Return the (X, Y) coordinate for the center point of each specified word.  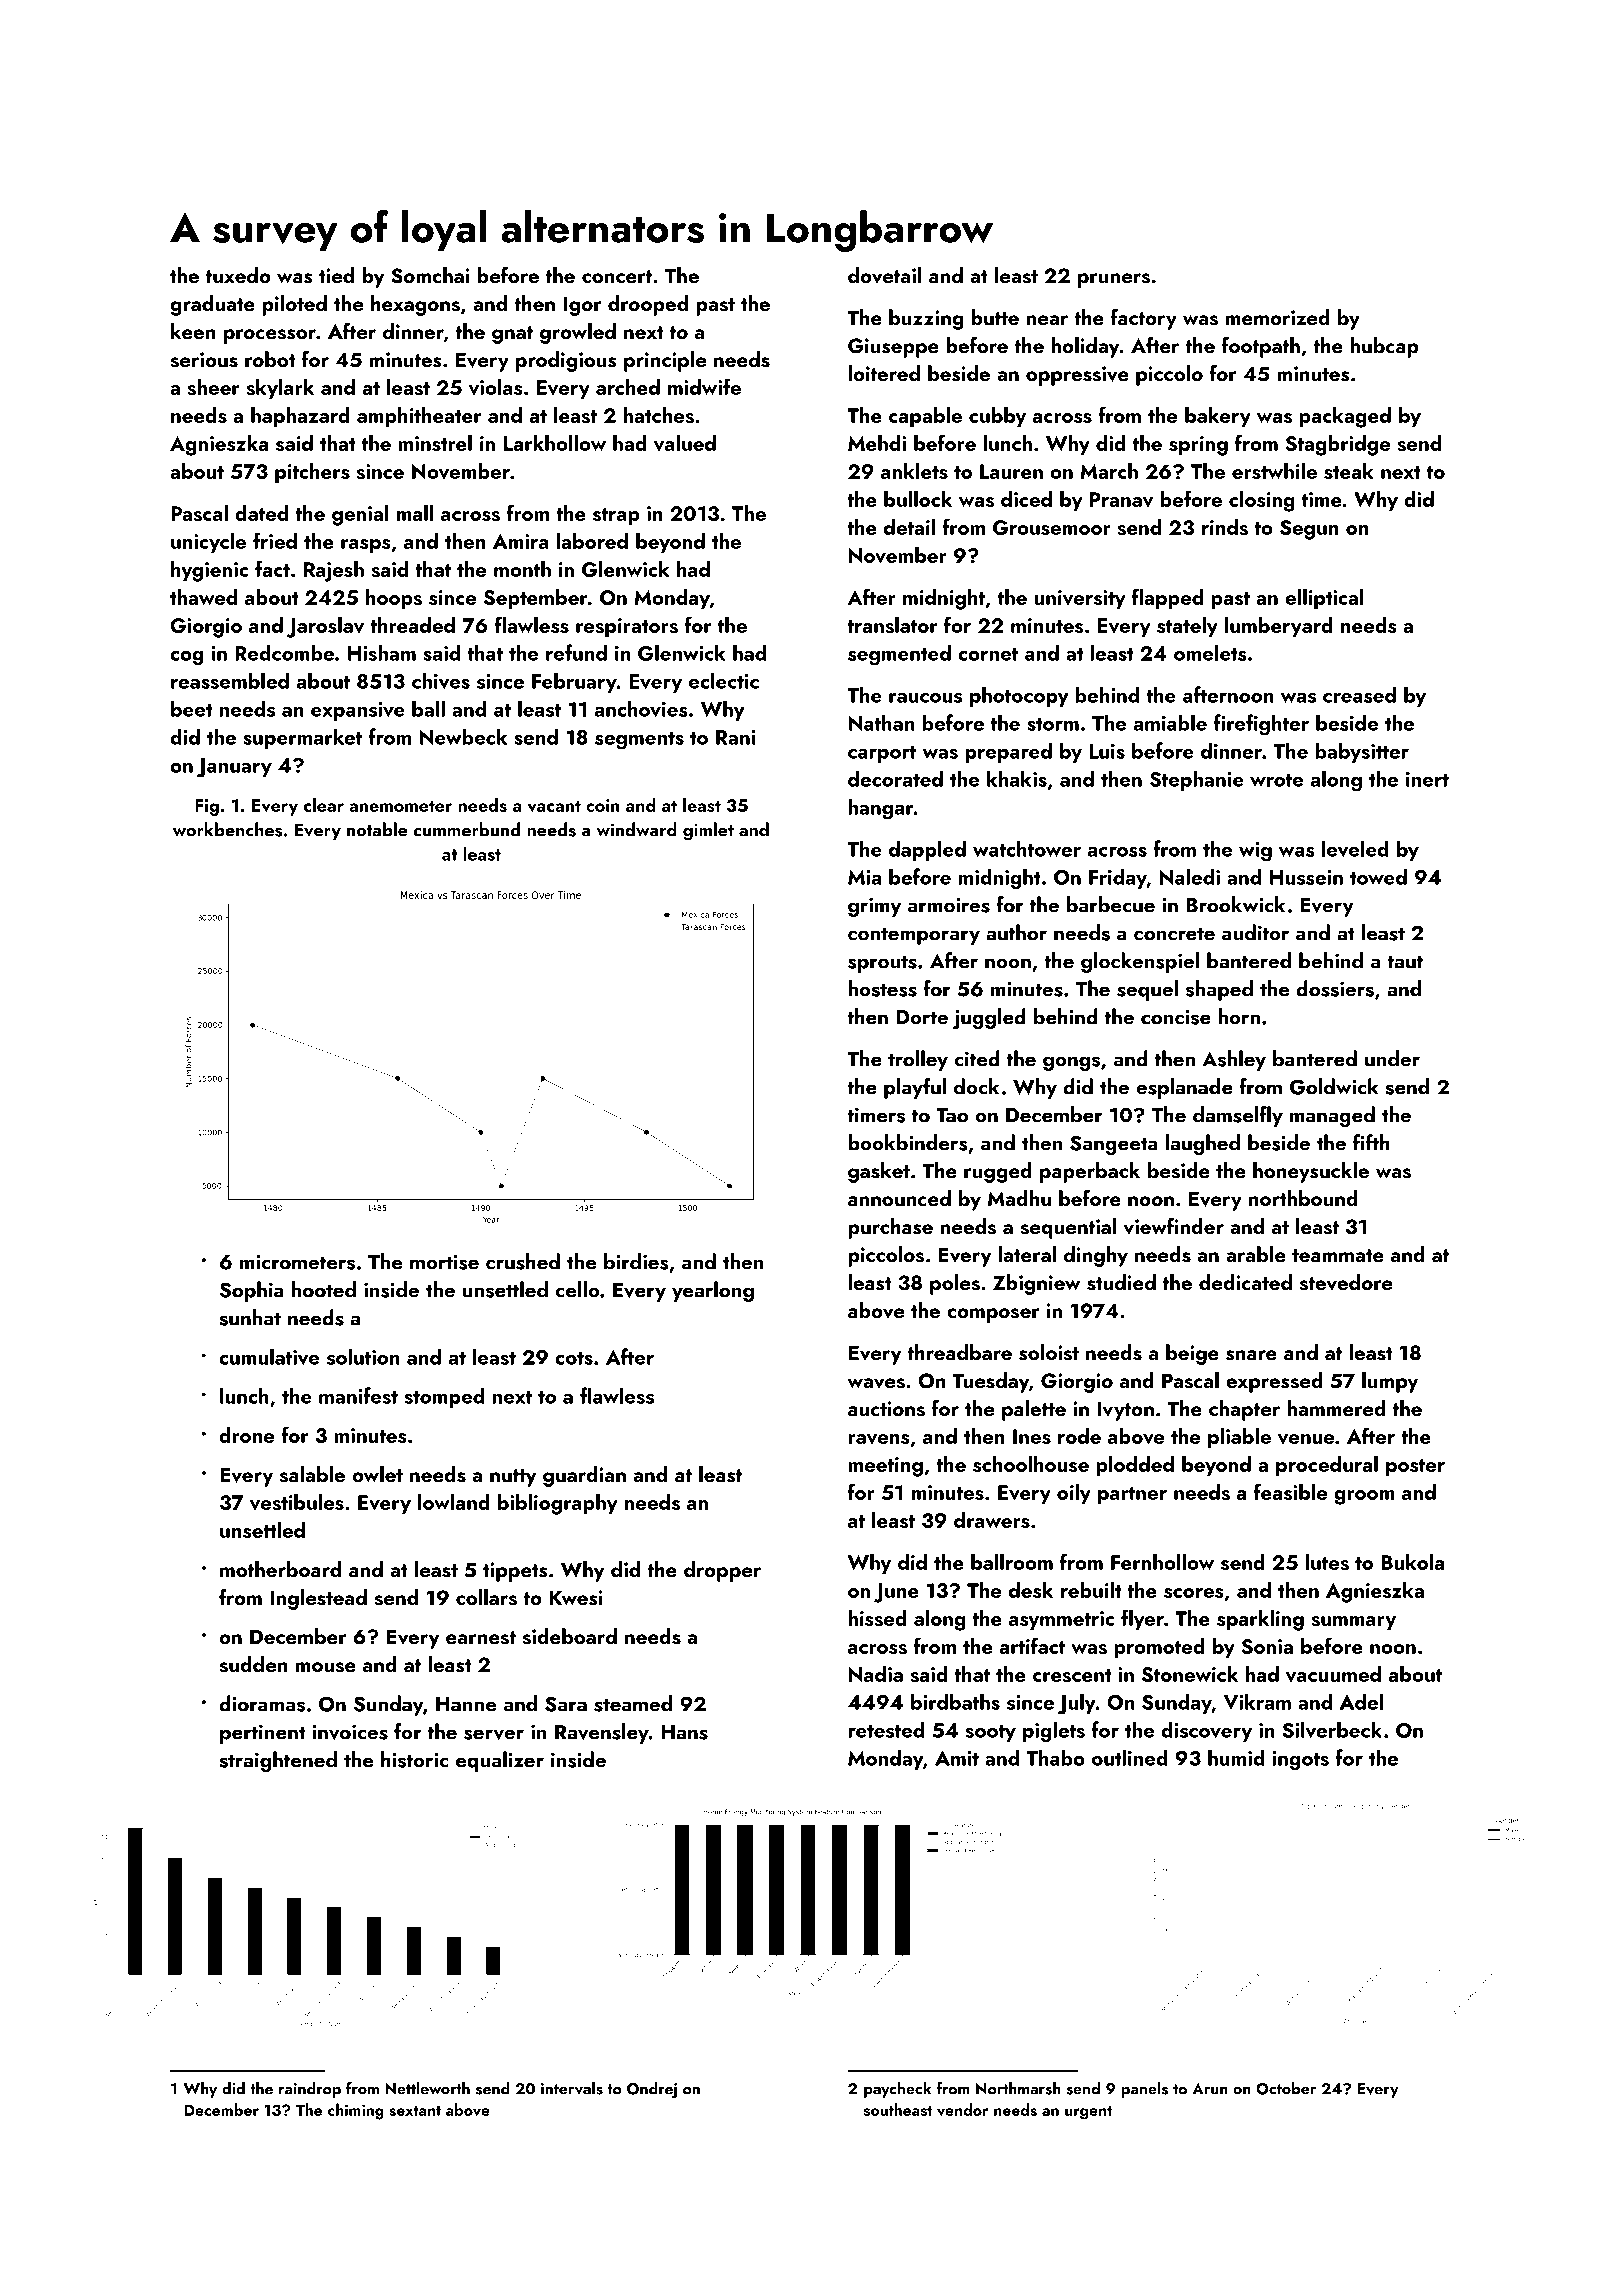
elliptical (1324, 599)
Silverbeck (1332, 1729)
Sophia (252, 1291)
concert (617, 276)
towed (1378, 876)
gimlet (708, 831)
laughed (1202, 1144)
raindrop (310, 2090)
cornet (988, 654)
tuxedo (238, 275)
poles (955, 1284)
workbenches (227, 829)
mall (415, 513)
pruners (1114, 280)
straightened (278, 1761)
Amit (957, 1758)
